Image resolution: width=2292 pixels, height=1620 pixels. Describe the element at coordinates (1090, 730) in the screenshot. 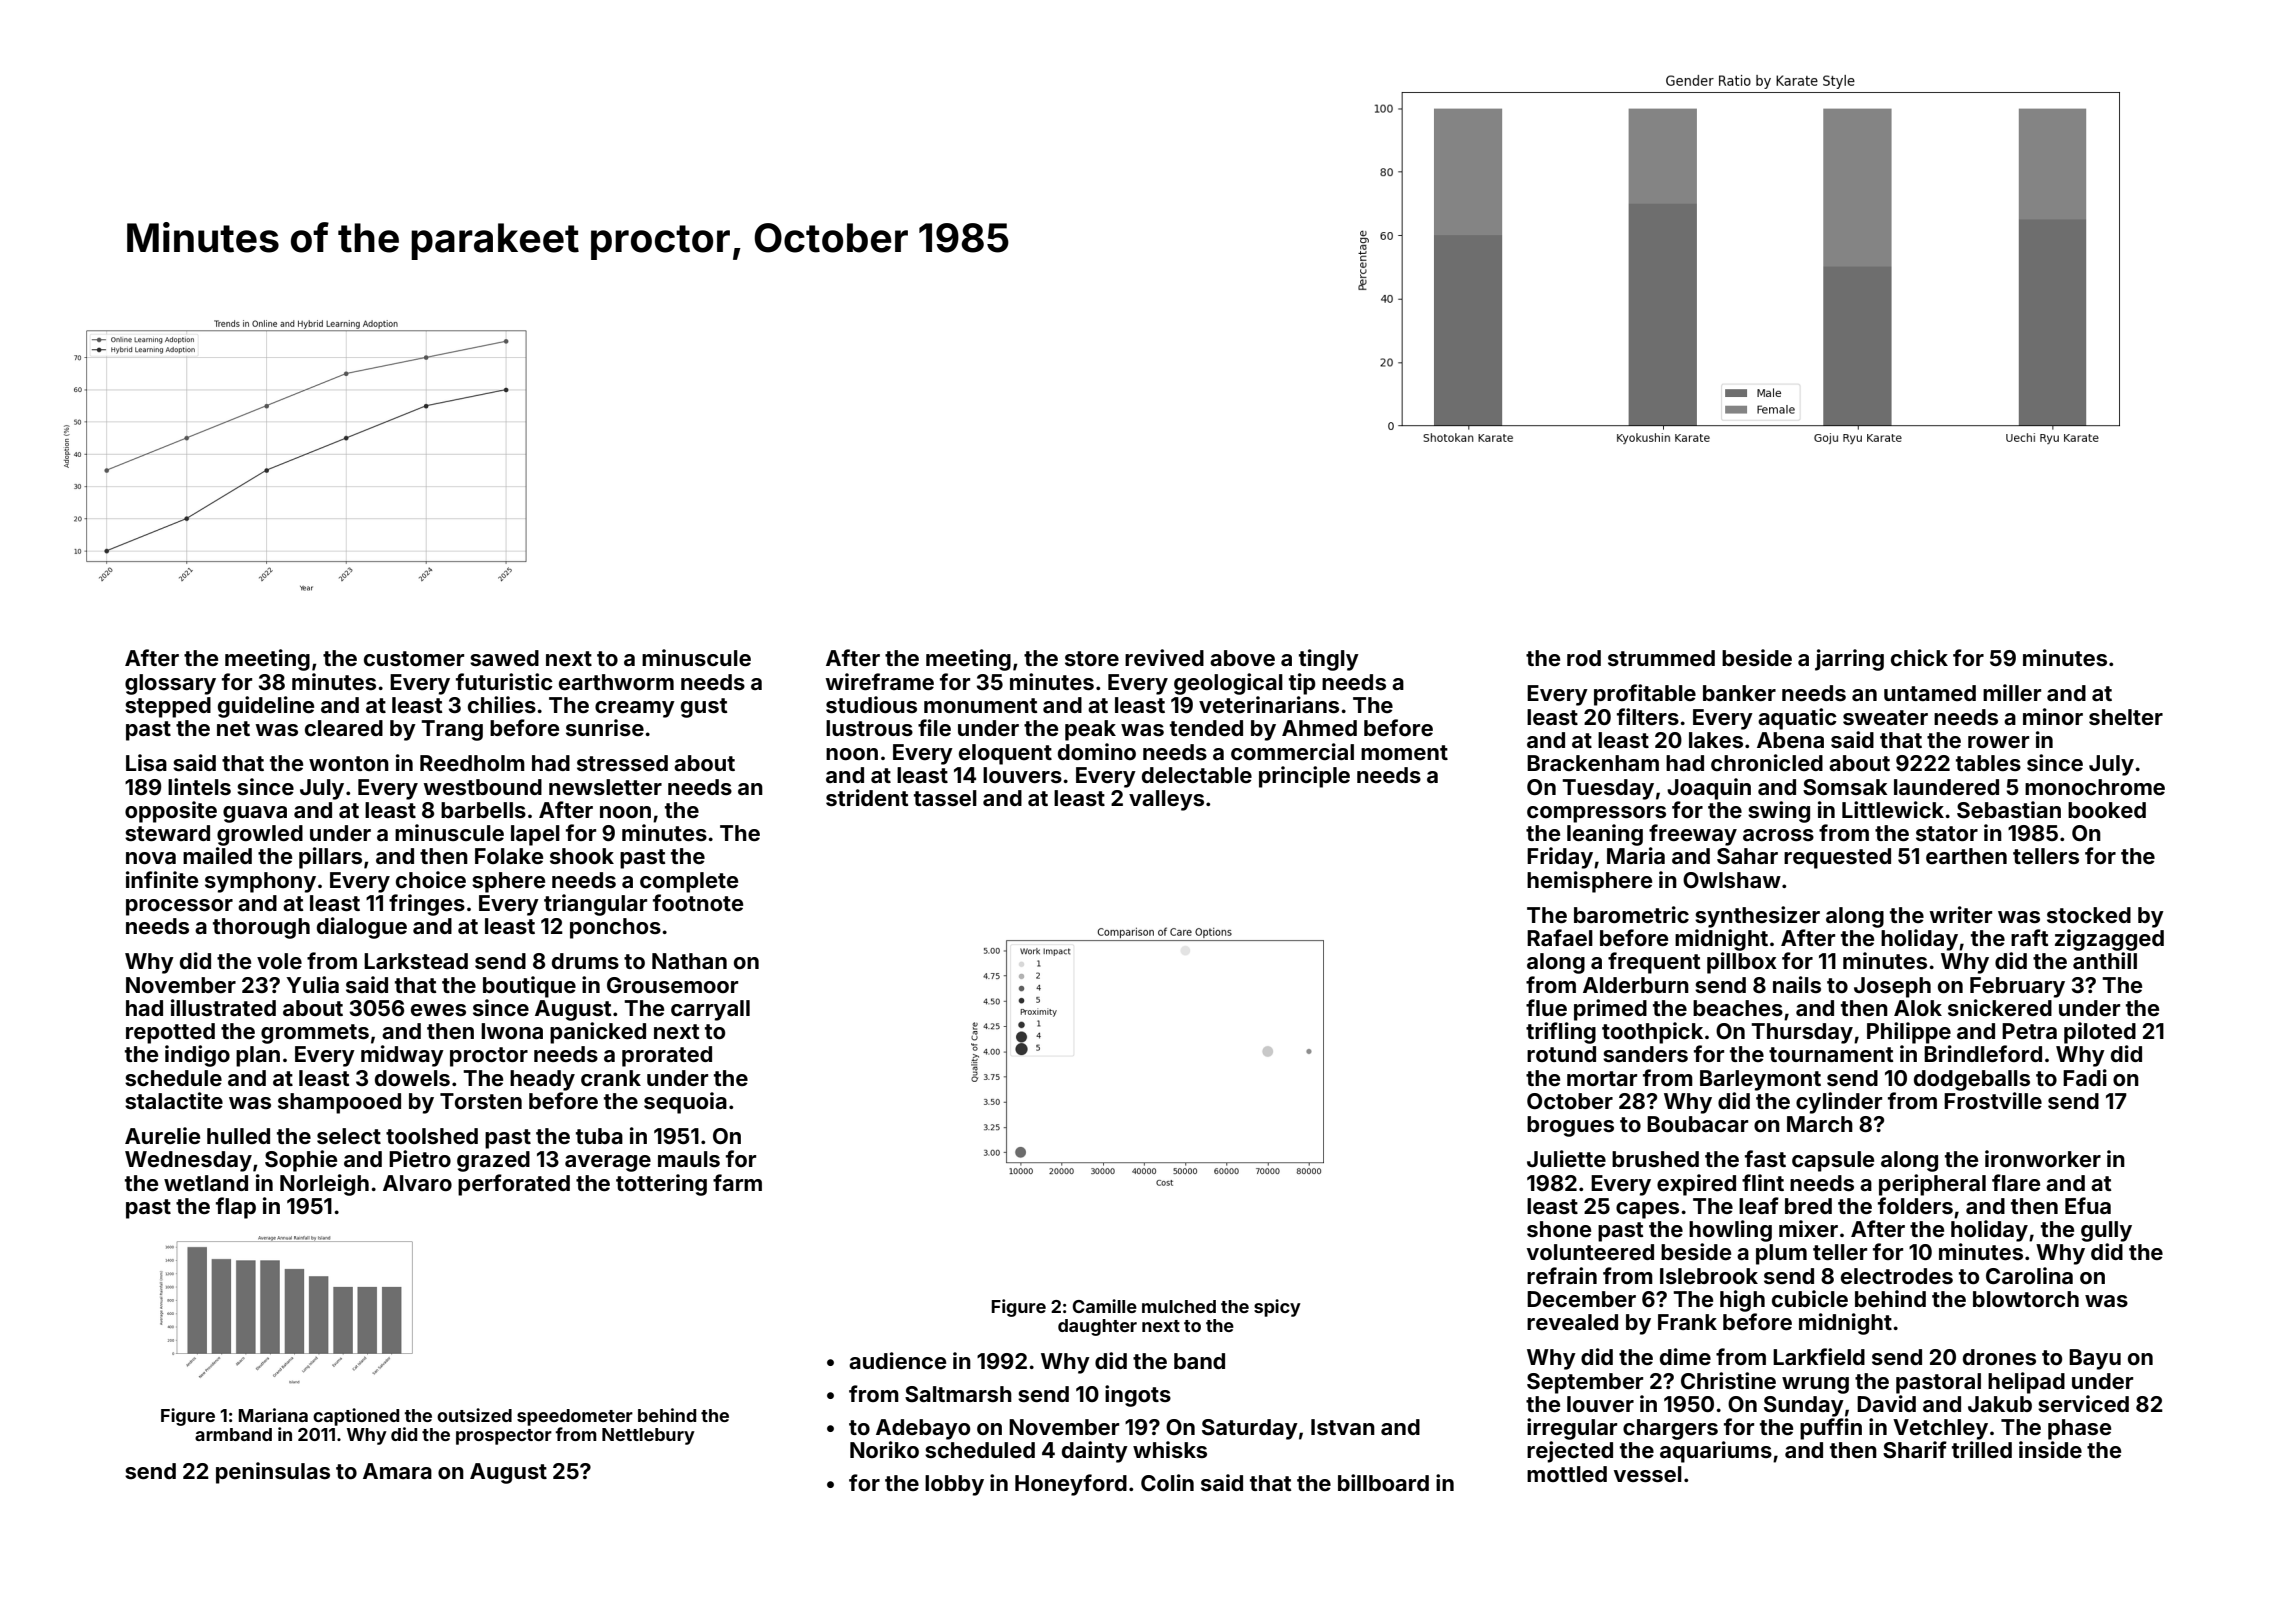

I see `peak` at that location.
